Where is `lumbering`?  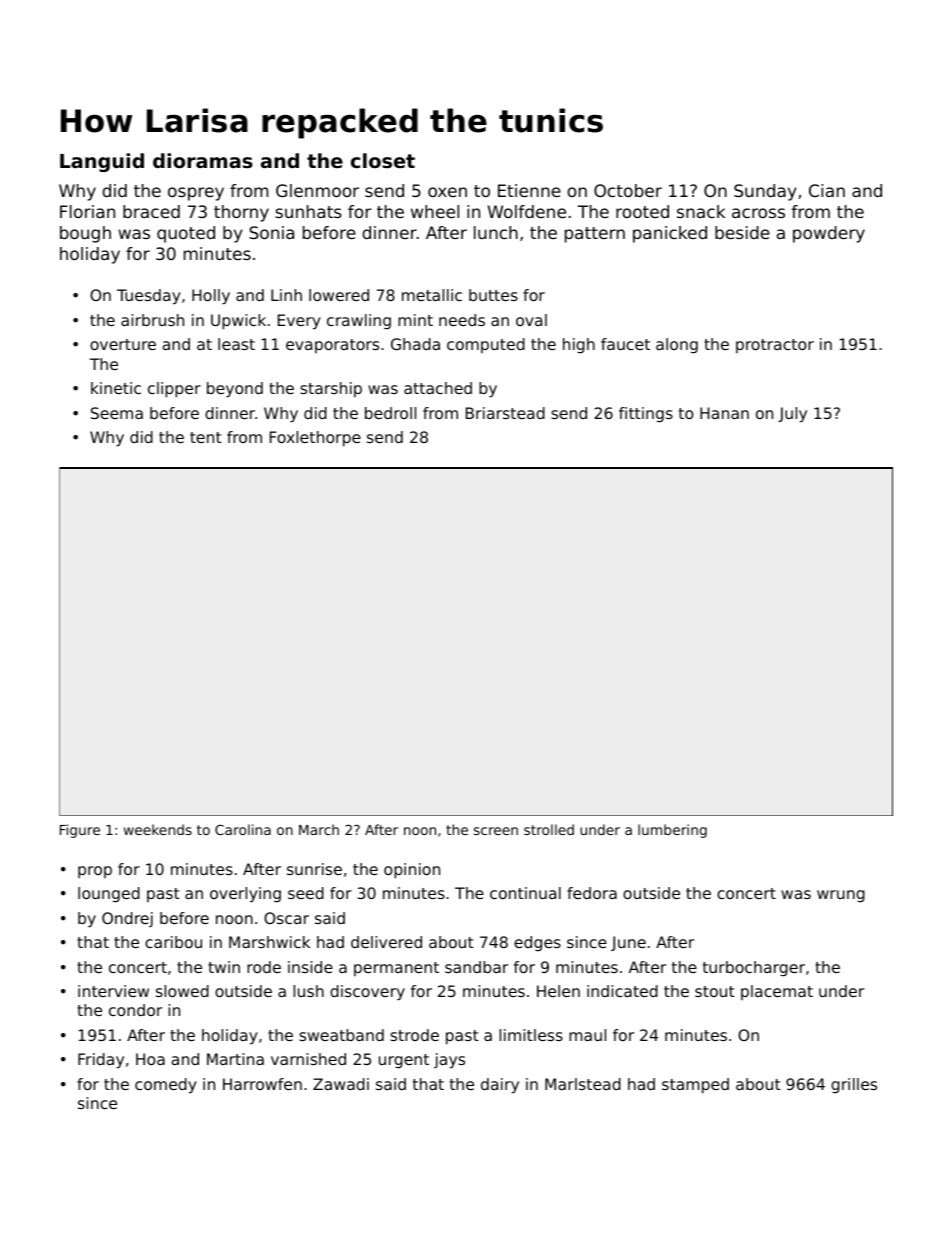
lumbering is located at coordinates (672, 831).
